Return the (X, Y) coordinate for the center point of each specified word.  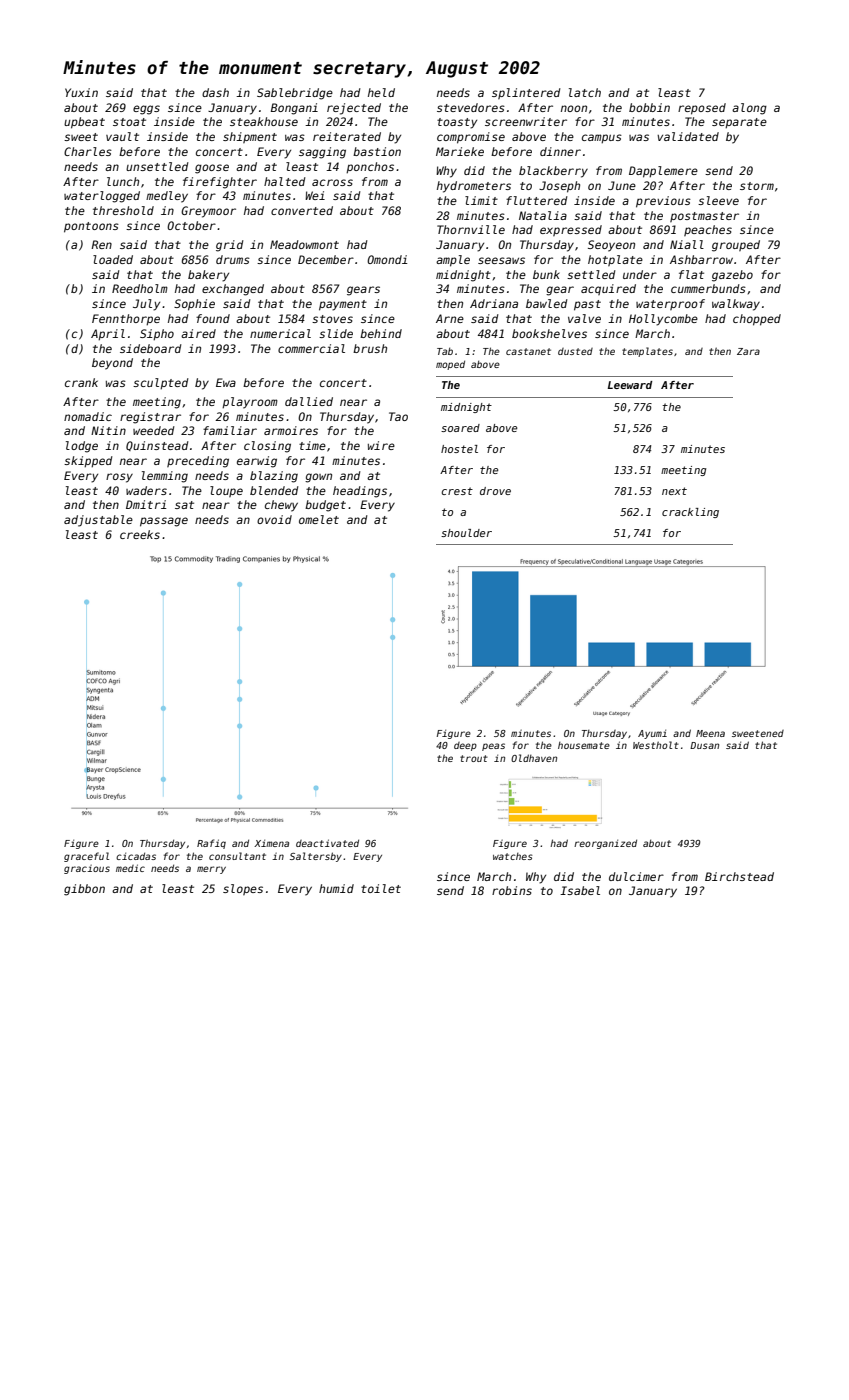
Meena (710, 733)
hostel (459, 449)
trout (474, 758)
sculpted (161, 383)
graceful (86, 857)
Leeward (630, 385)
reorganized (605, 844)
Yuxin (81, 92)
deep (465, 746)
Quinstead (157, 446)
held (381, 92)
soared (460, 428)
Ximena (271, 843)
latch (585, 92)
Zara (748, 351)
